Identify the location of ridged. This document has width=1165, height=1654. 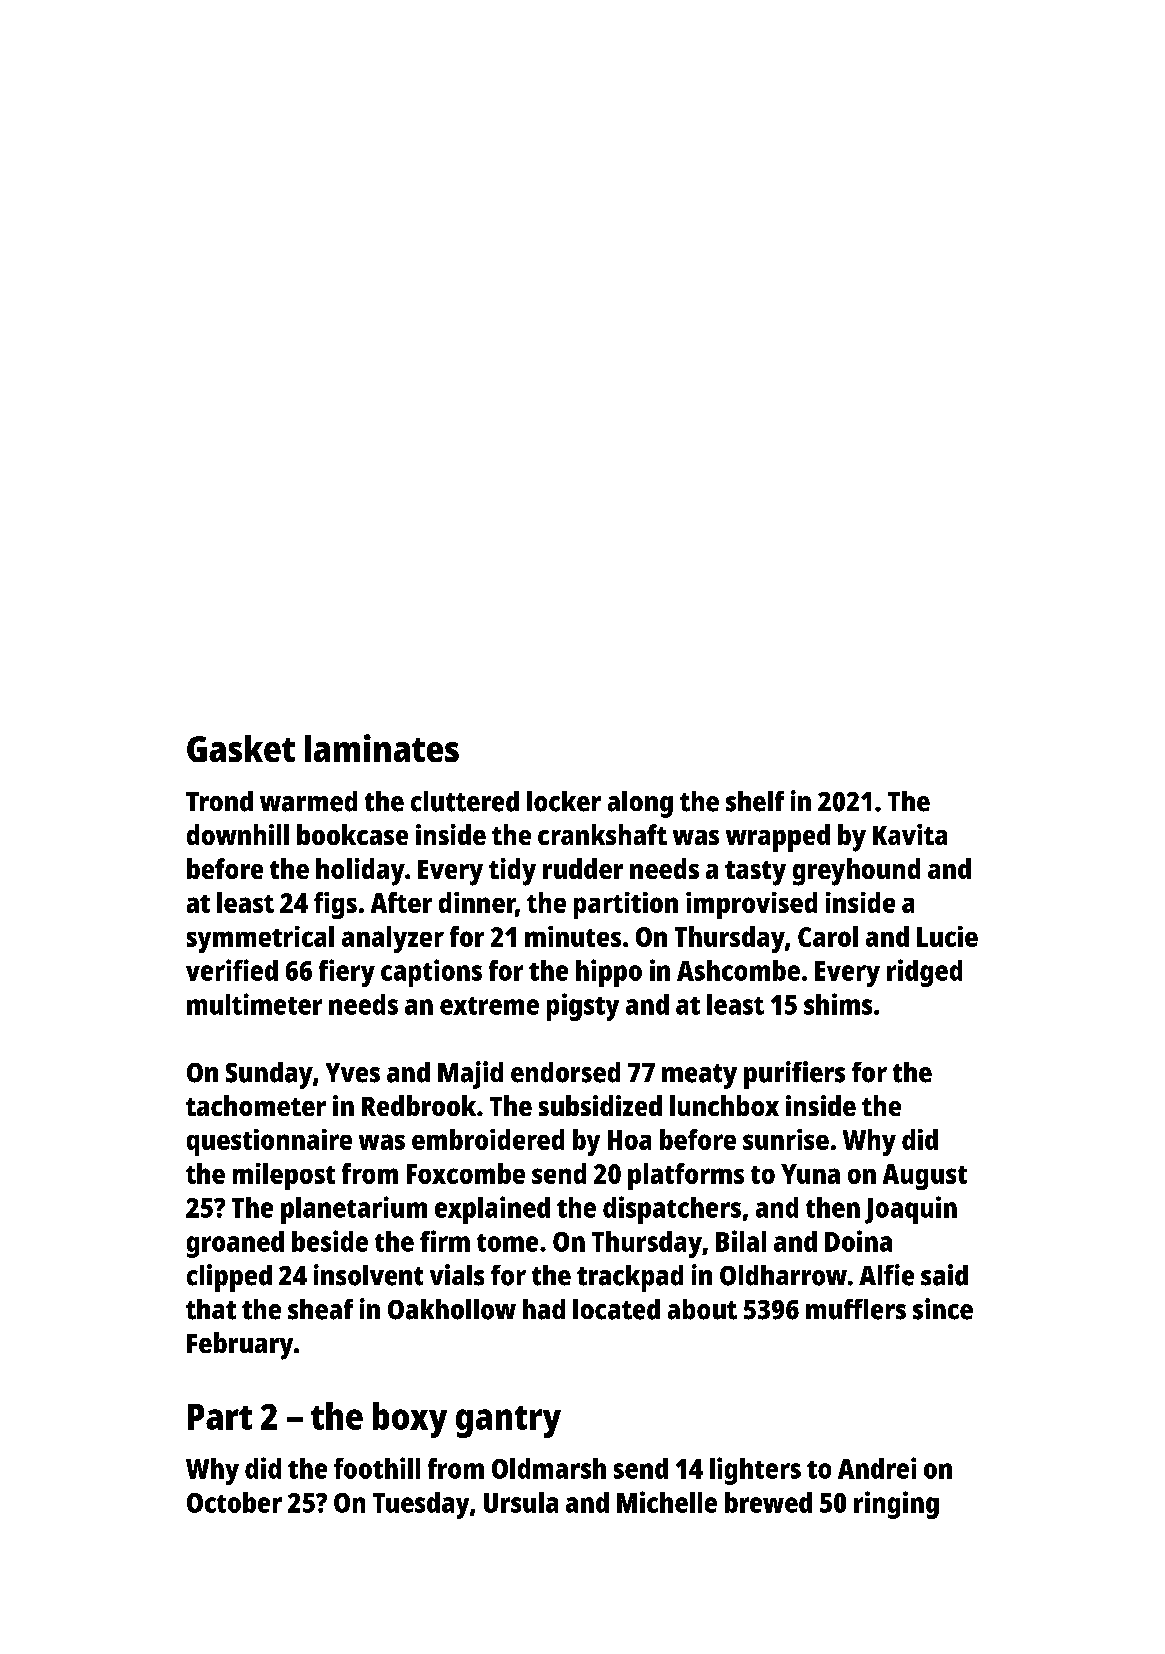
(924, 973).
